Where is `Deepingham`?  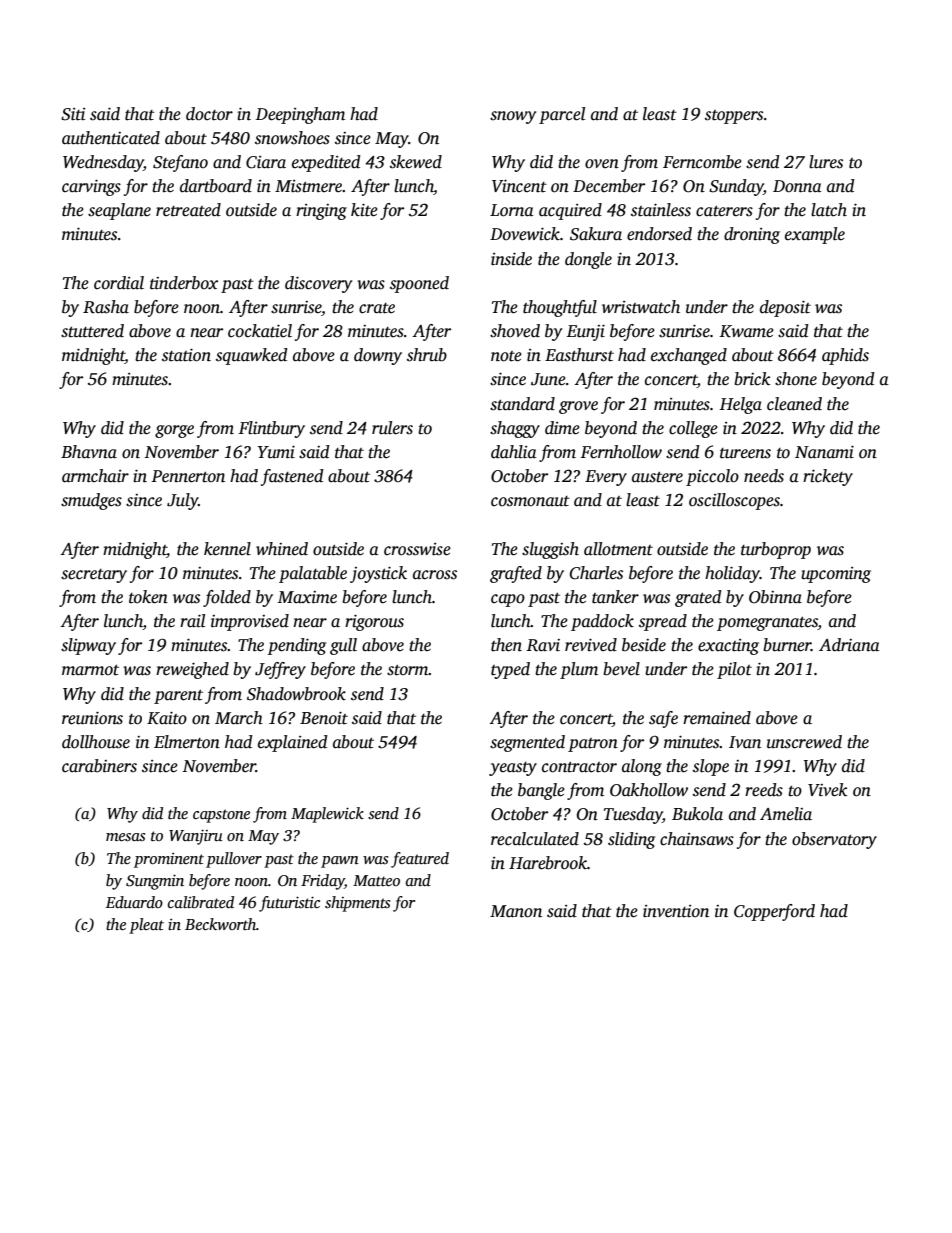
Deepingham is located at coordinates (300, 115).
